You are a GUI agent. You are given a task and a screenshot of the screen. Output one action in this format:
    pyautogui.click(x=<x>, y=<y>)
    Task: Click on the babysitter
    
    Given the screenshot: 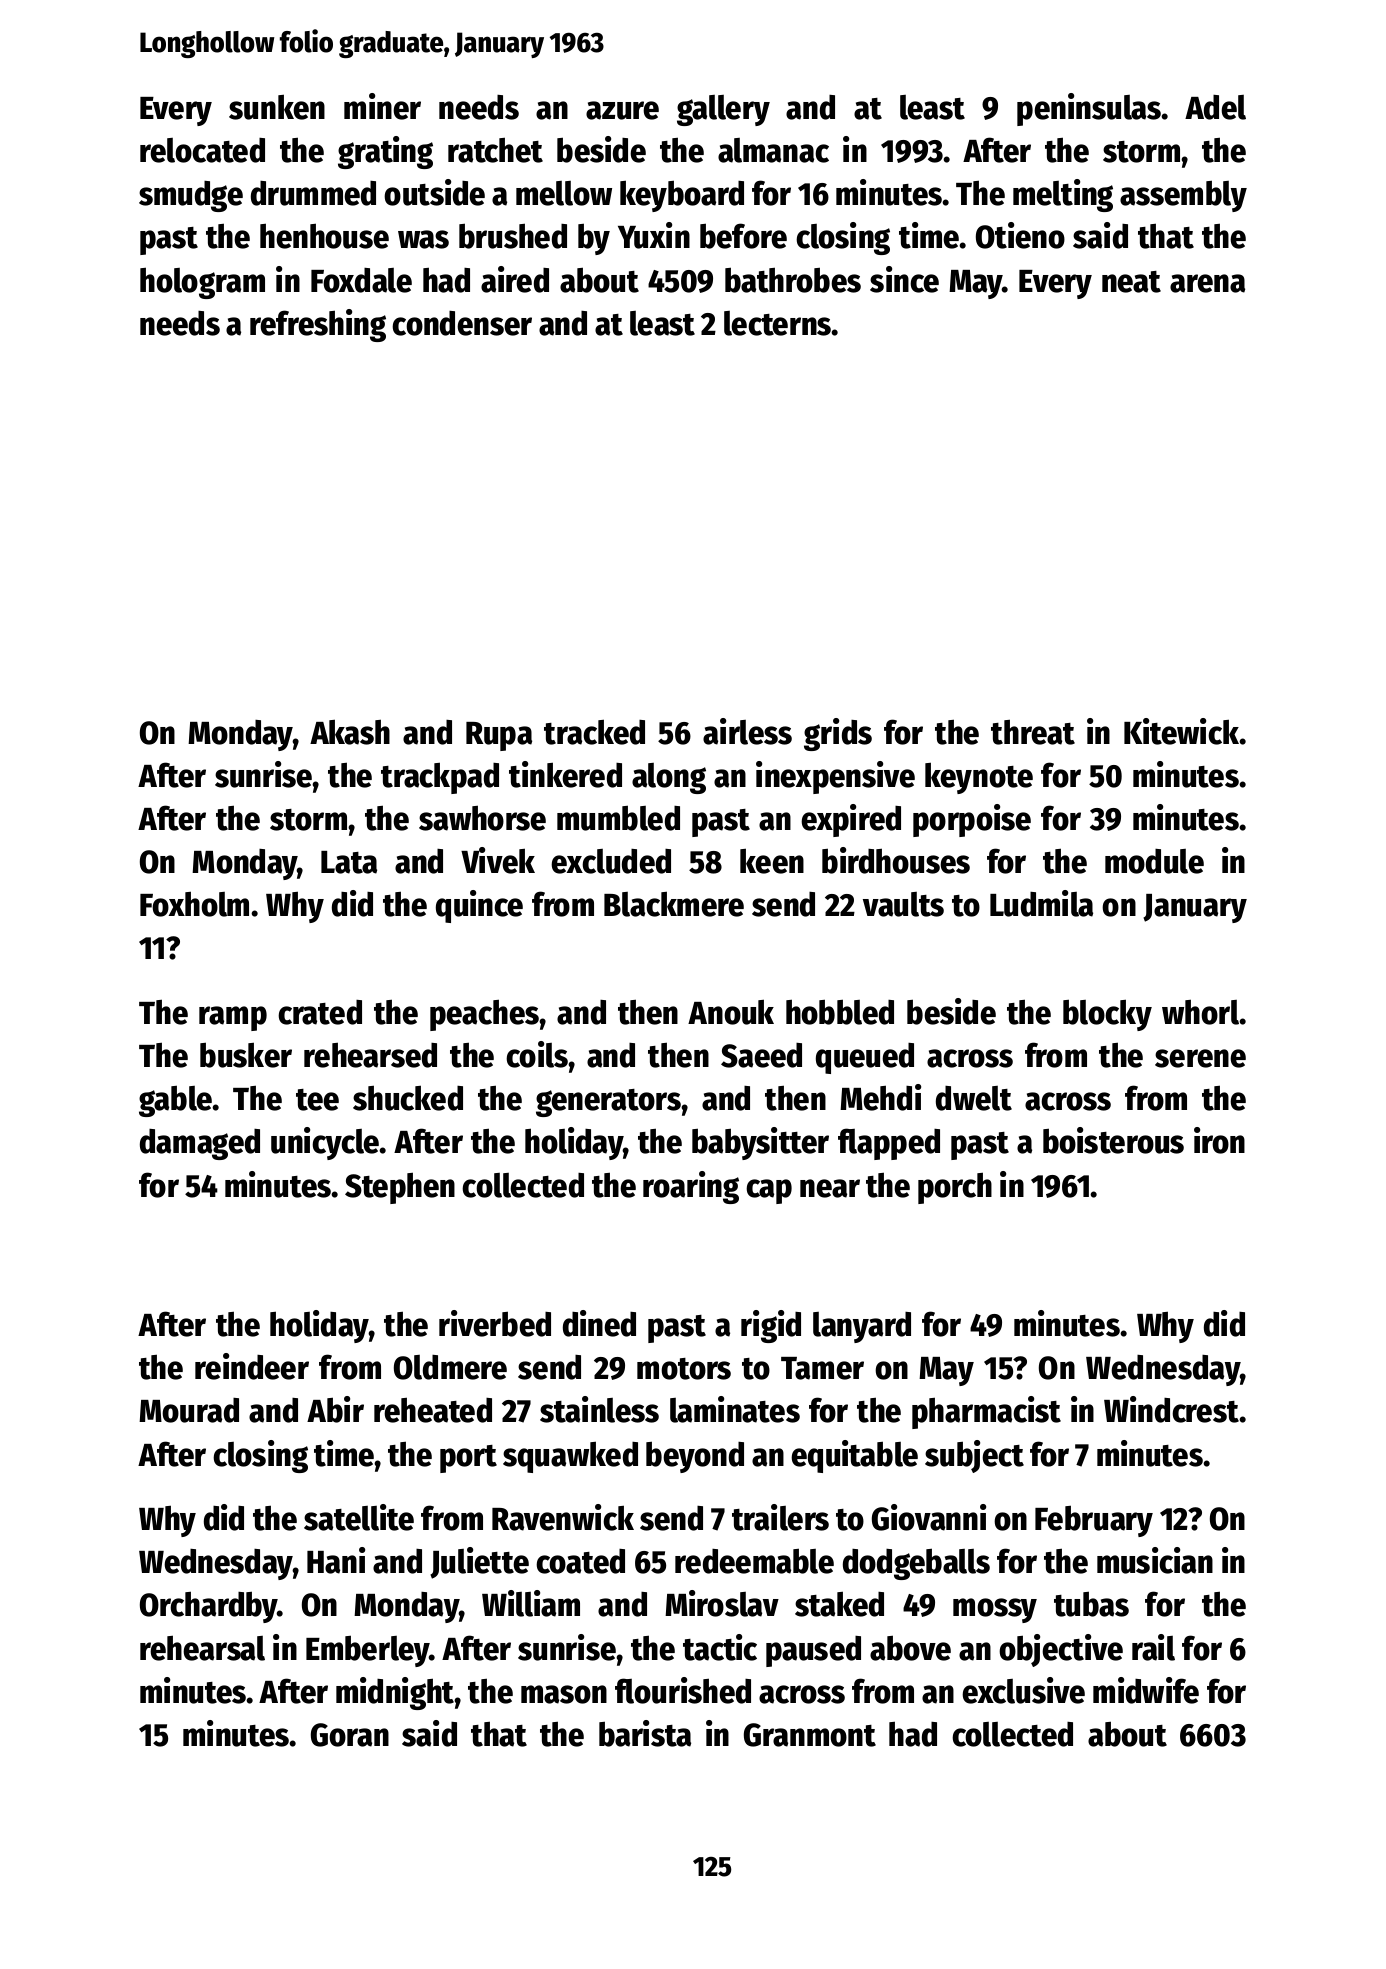 What is the action you would take?
    pyautogui.click(x=760, y=1143)
